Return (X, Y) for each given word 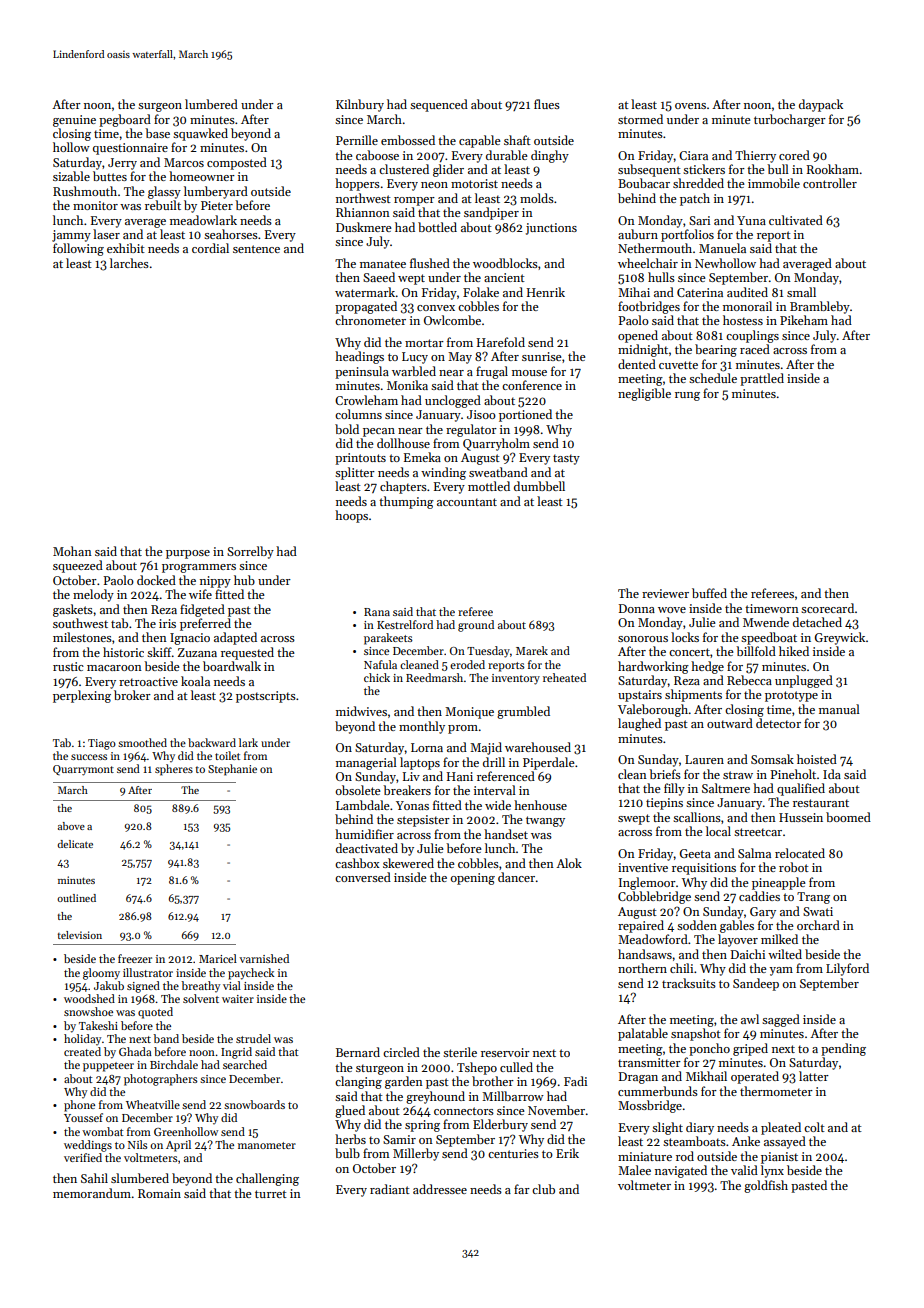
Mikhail (706, 1076)
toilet (227, 755)
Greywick (840, 638)
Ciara (693, 155)
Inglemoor (647, 883)
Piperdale (549, 763)
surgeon (160, 107)
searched (245, 1064)
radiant (390, 1189)
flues (547, 104)
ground (476, 626)
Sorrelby (250, 552)
